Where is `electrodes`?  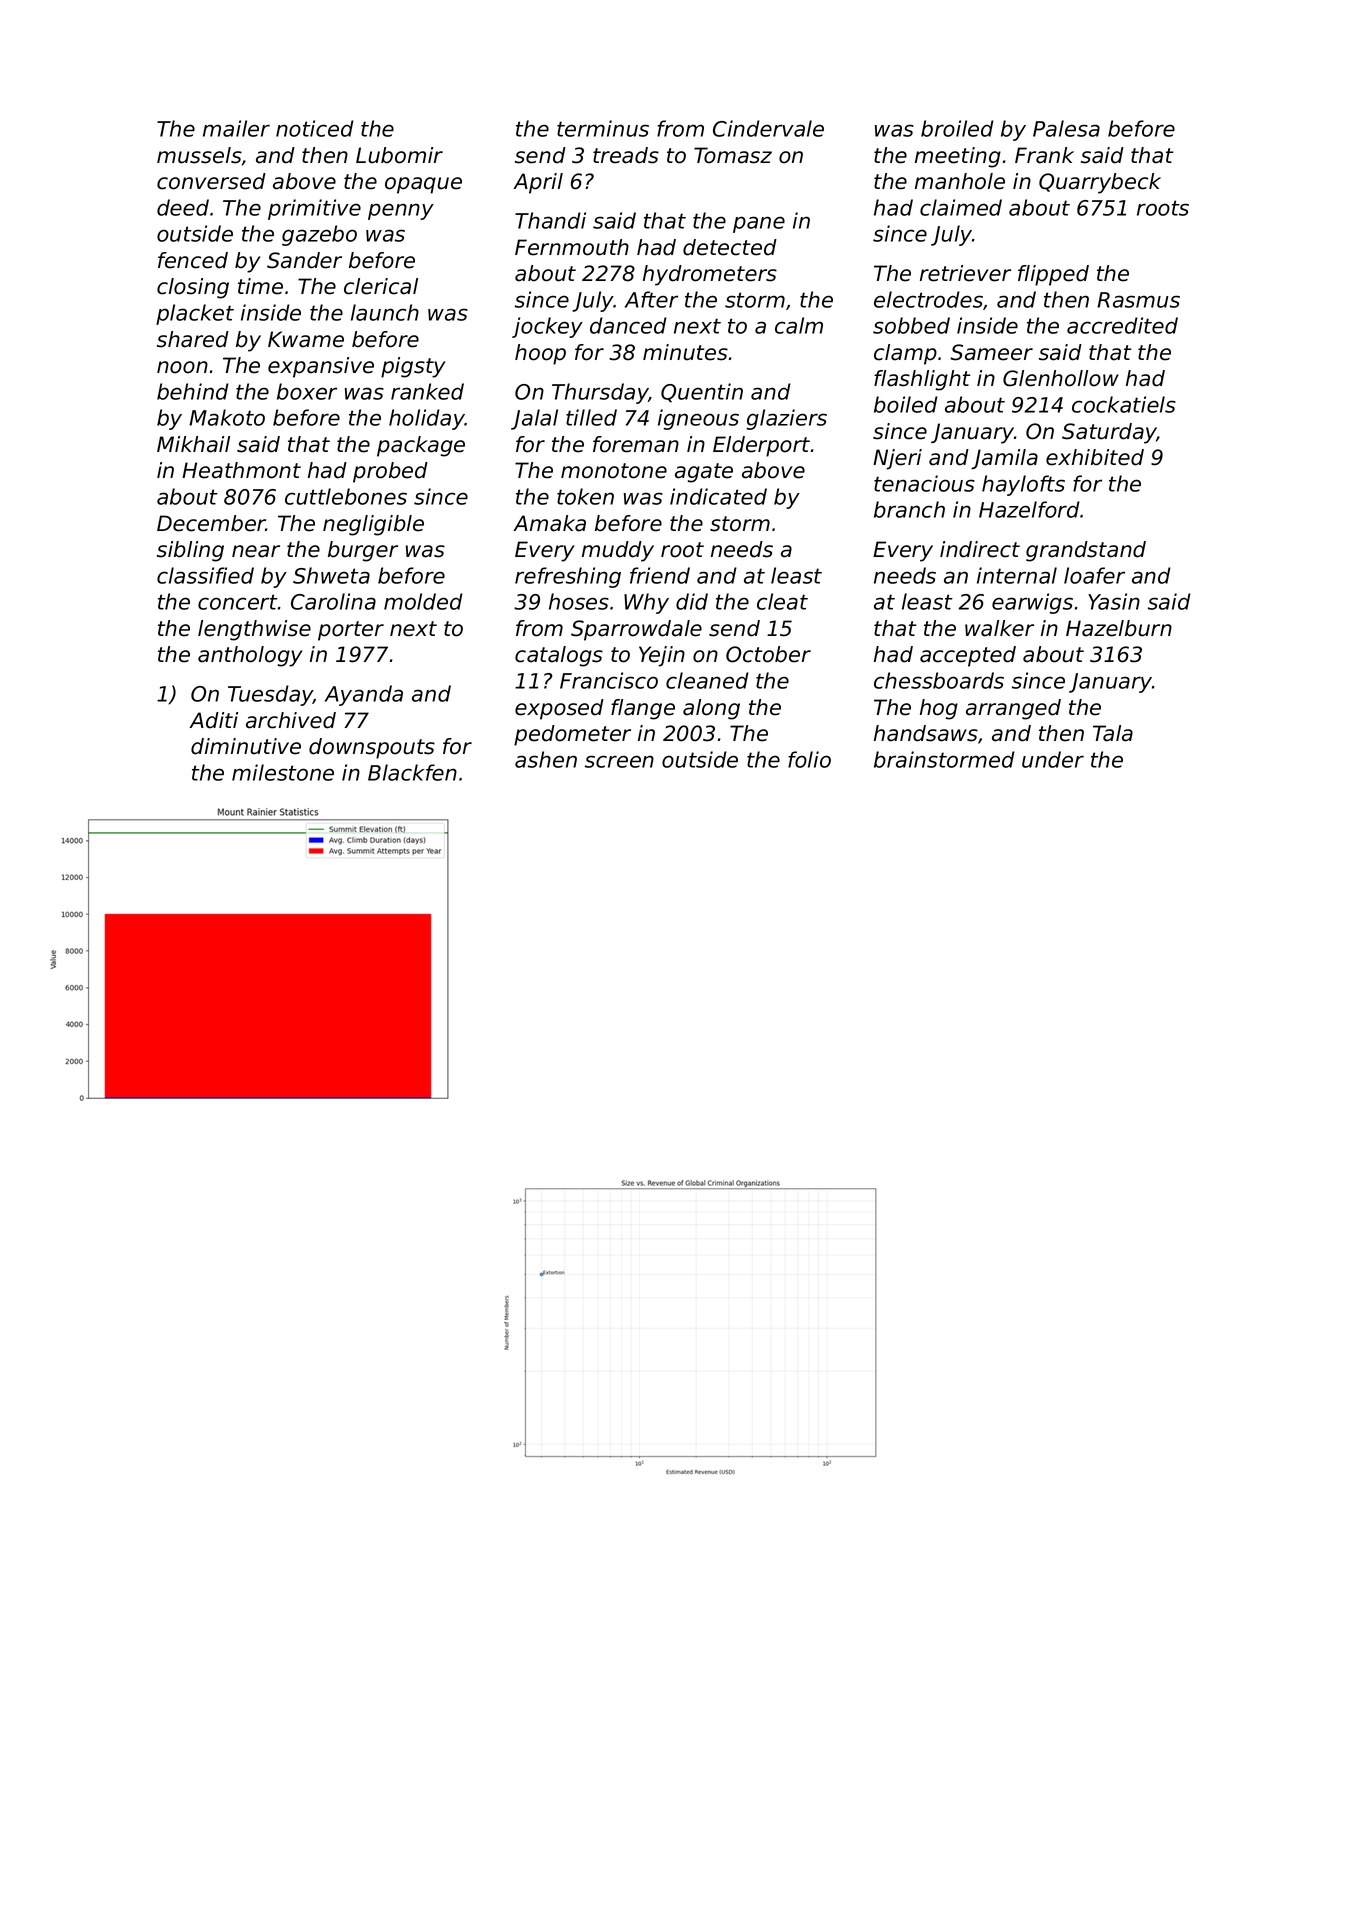
electrodes is located at coordinates (928, 299).
